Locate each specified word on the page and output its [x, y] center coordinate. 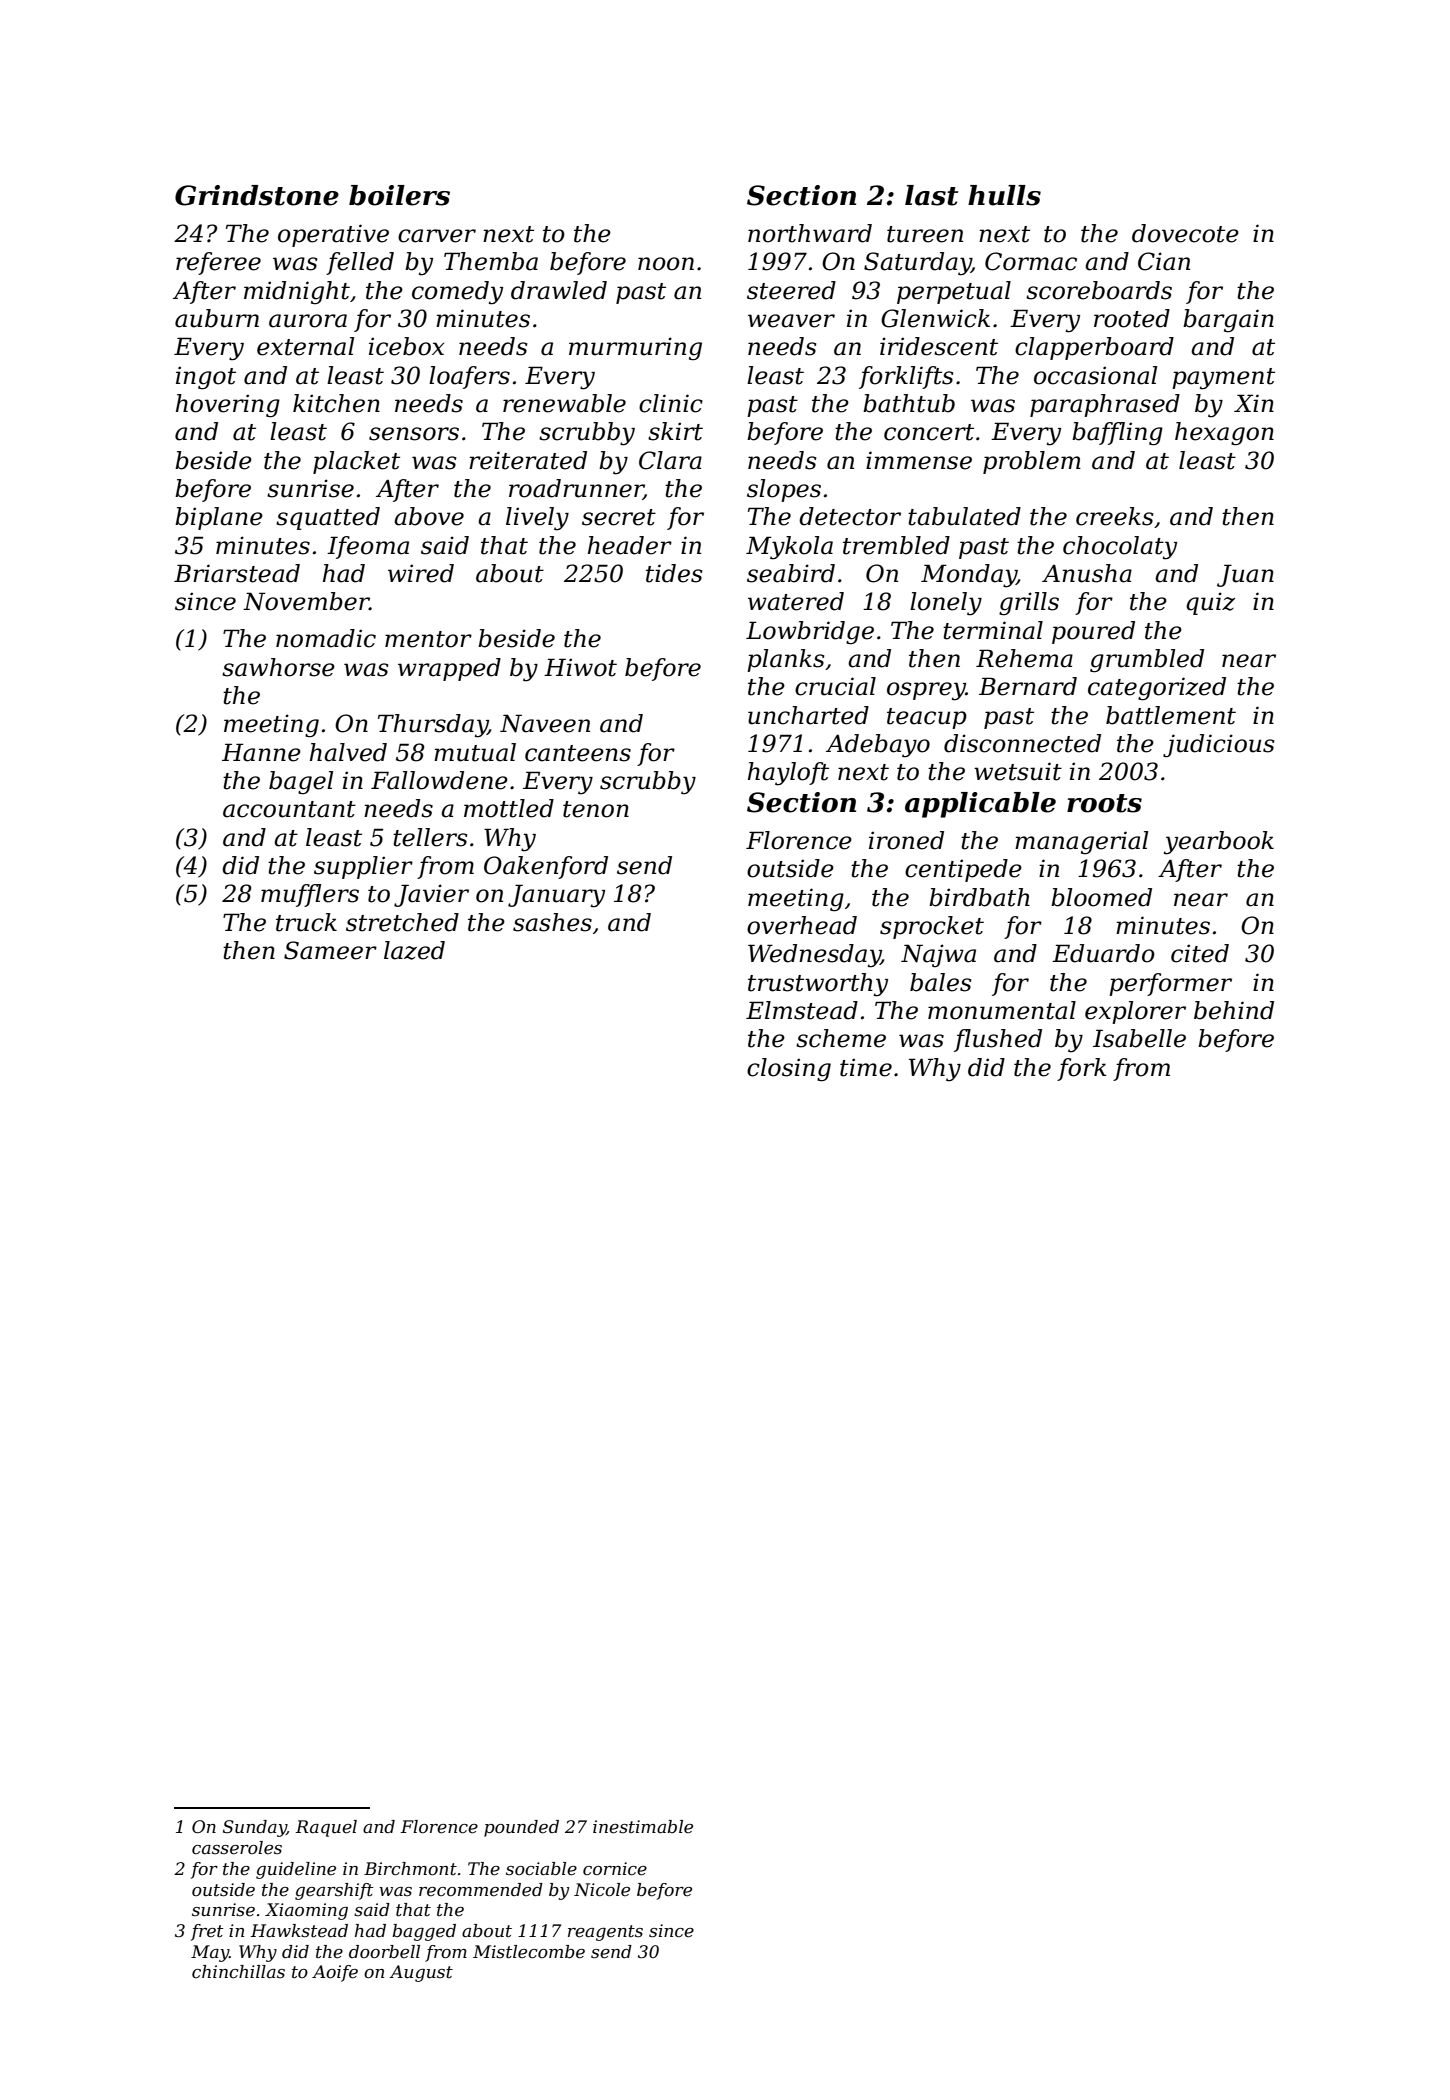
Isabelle [1139, 1038]
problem [1032, 462]
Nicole [602, 1890]
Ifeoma [368, 547]
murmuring [635, 348]
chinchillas [238, 1971]
